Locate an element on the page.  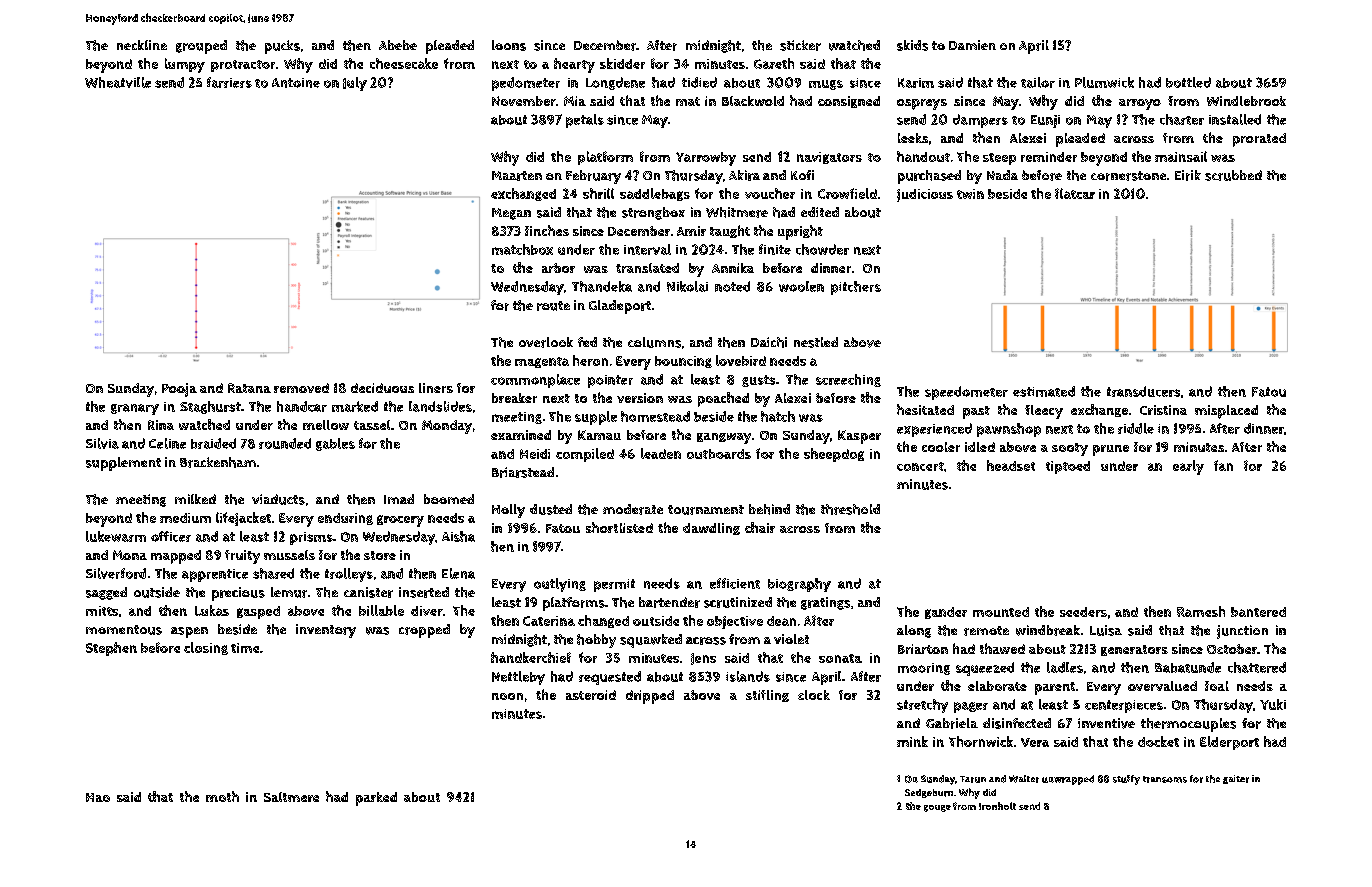
parked is located at coordinates (376, 799).
